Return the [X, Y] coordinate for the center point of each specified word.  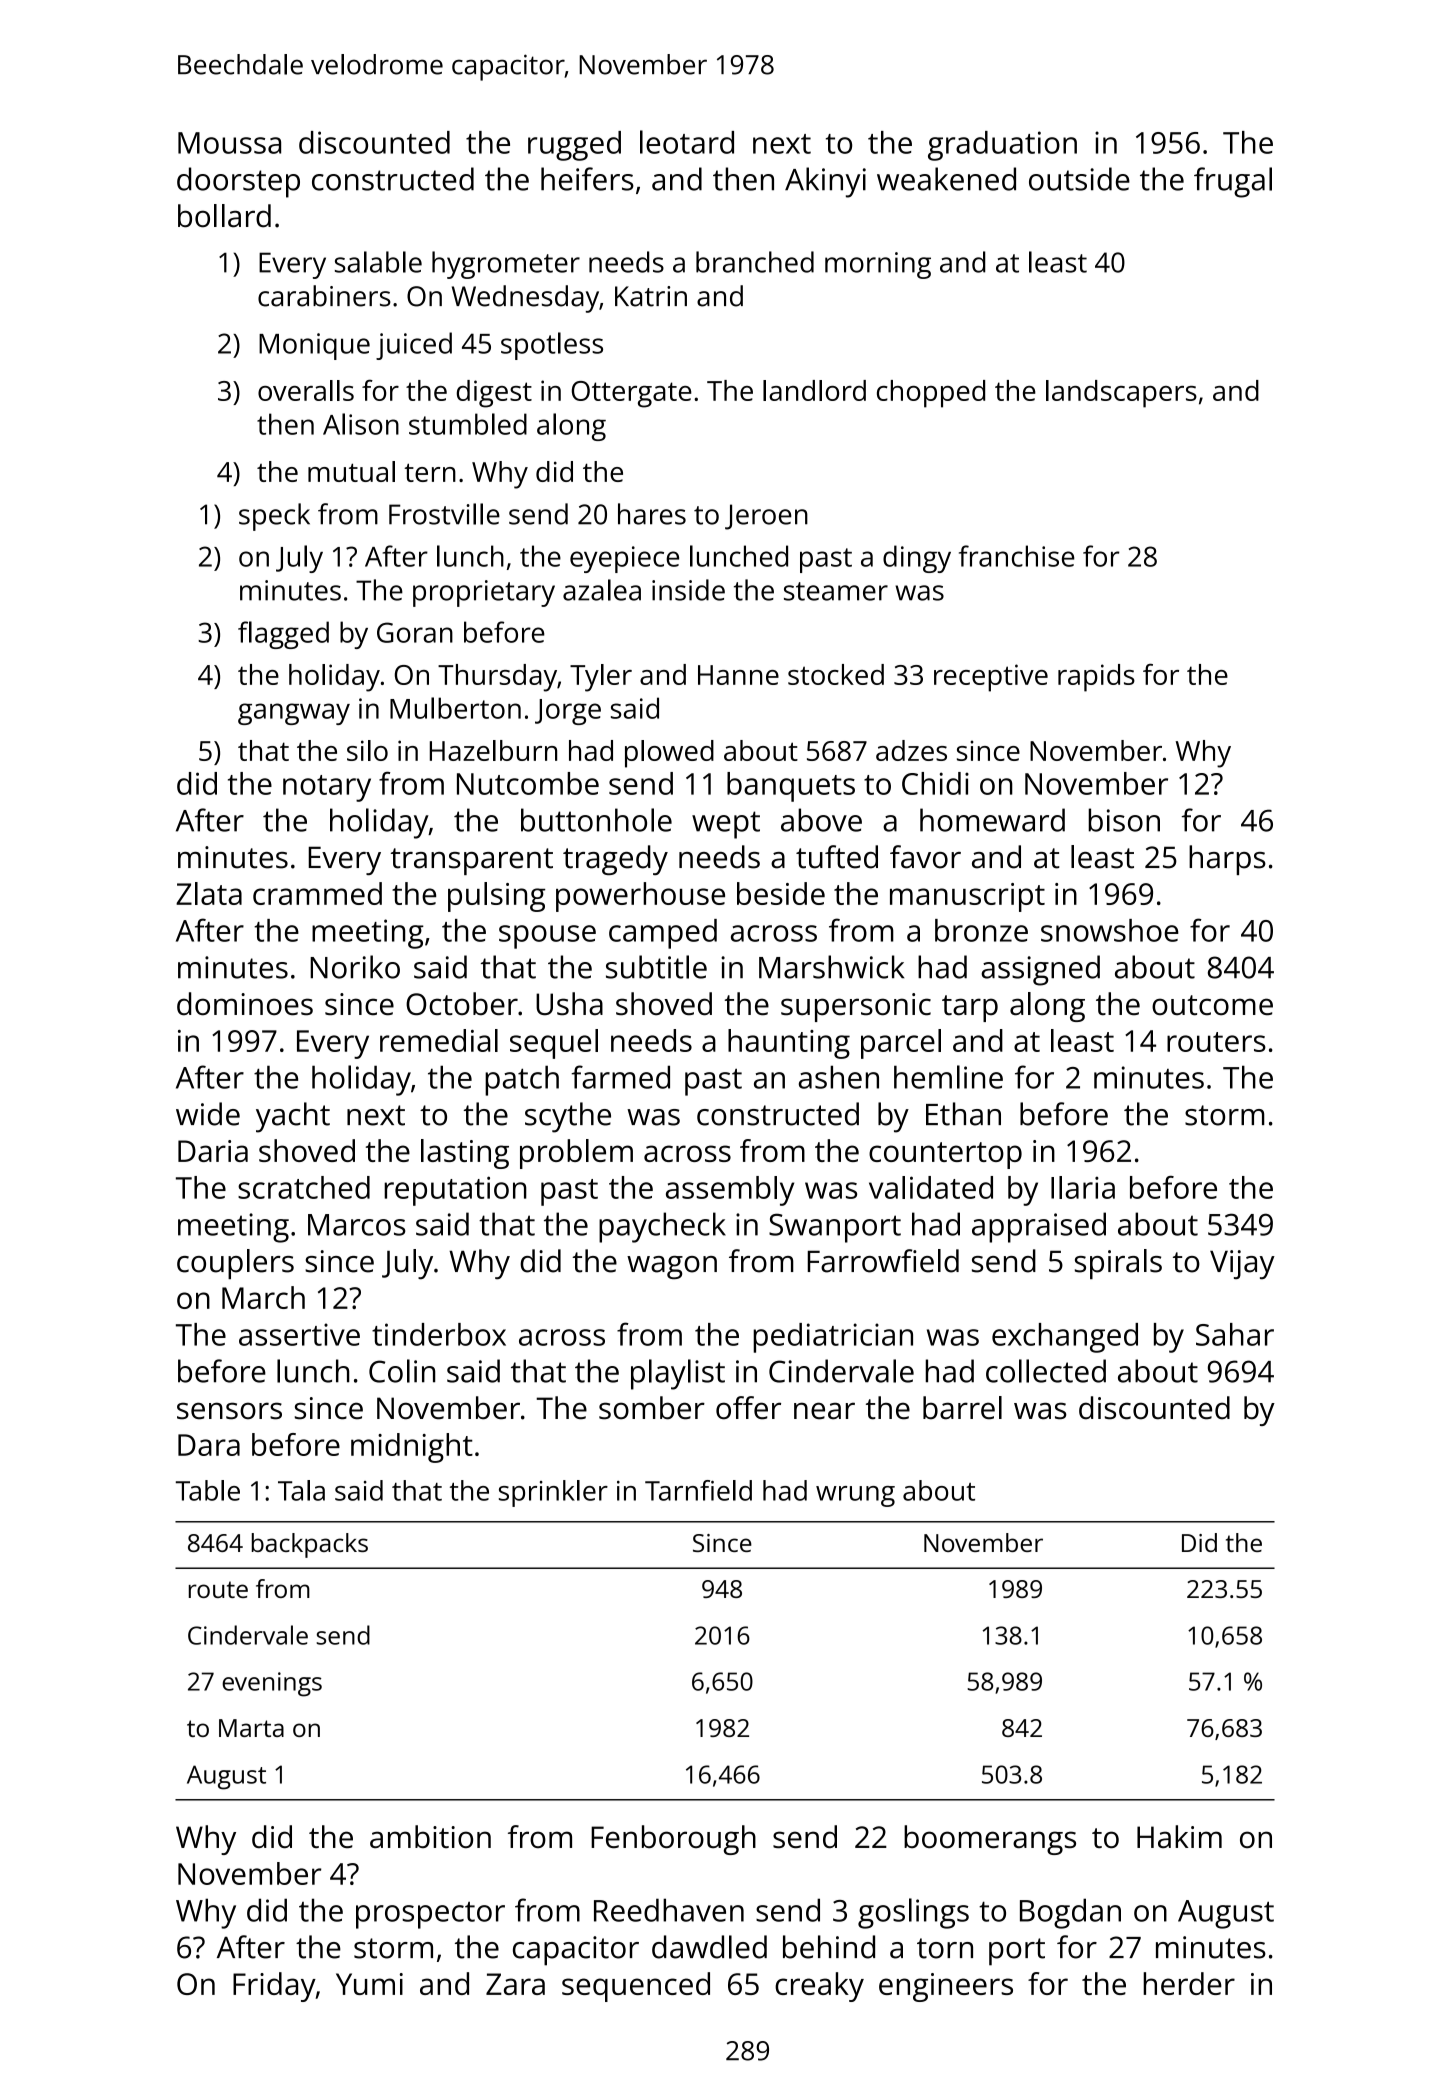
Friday [274, 1987]
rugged [574, 146]
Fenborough [673, 1840]
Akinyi [825, 182]
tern [430, 472]
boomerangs [990, 1840]
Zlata [209, 893]
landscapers [1121, 394]
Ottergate [632, 394]
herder [1189, 1983]
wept [726, 825]
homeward [992, 820]
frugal [1233, 182]
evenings [272, 1684]
